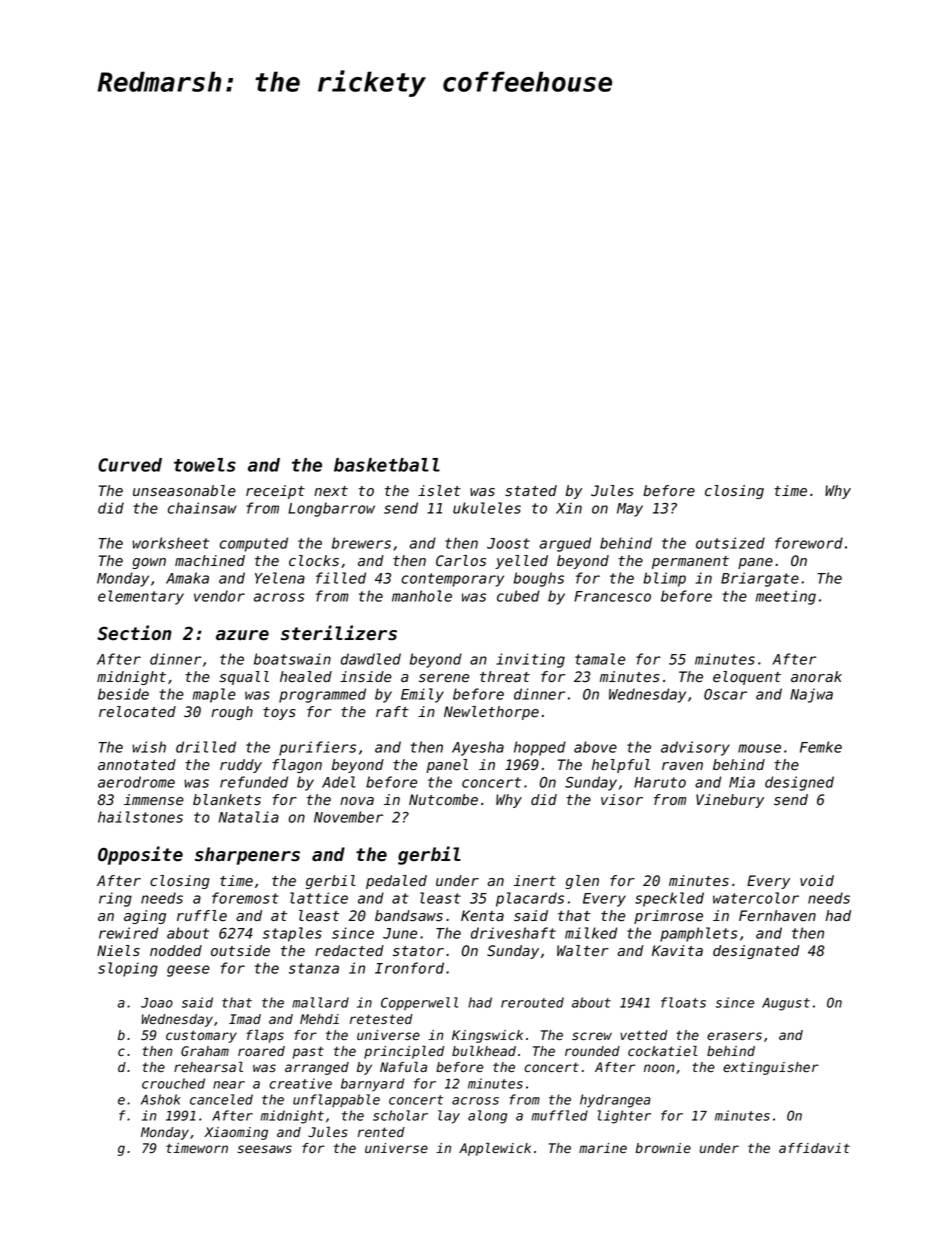 The image size is (952, 1233). I want to click on receipt, so click(275, 492).
